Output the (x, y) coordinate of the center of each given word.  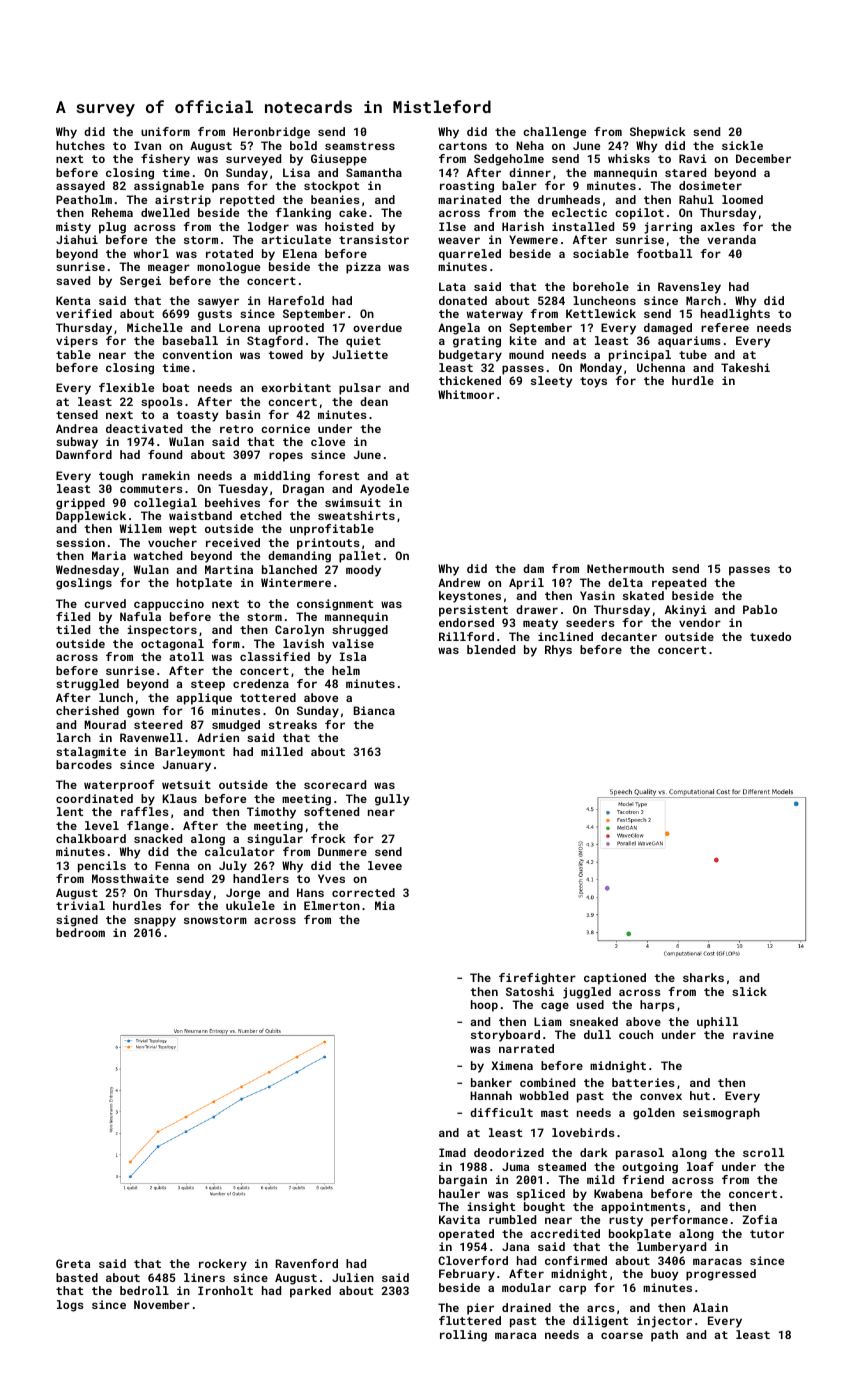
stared (685, 172)
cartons (463, 146)
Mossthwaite (130, 878)
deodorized (509, 1152)
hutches (80, 145)
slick (749, 991)
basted (77, 1277)
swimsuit (353, 502)
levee (385, 865)
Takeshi (745, 367)
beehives (232, 502)
